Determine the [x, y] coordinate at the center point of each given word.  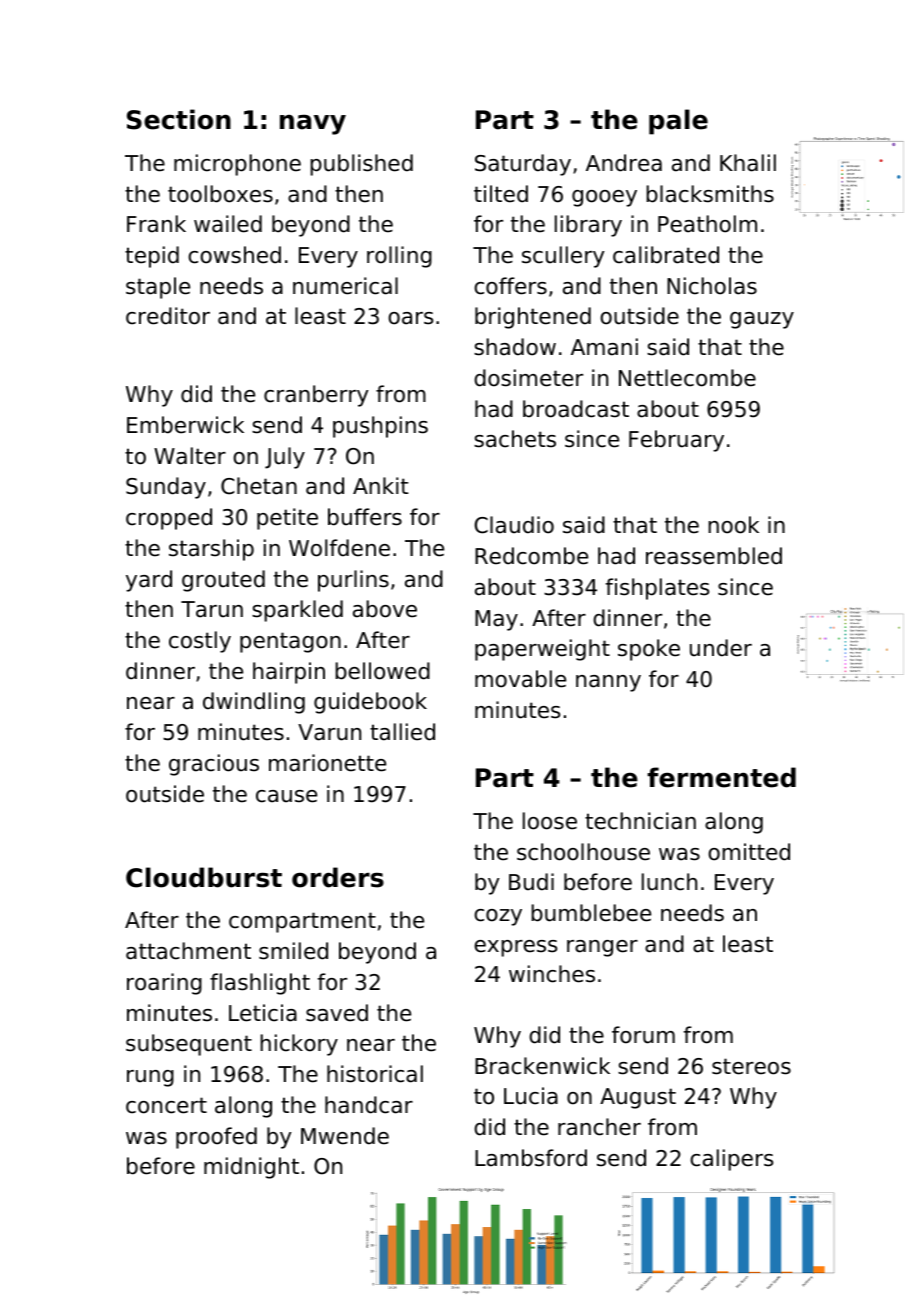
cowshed [234, 255]
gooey [604, 198]
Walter [190, 456]
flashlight [260, 984]
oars [410, 318]
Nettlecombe [687, 378]
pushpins [380, 427]
